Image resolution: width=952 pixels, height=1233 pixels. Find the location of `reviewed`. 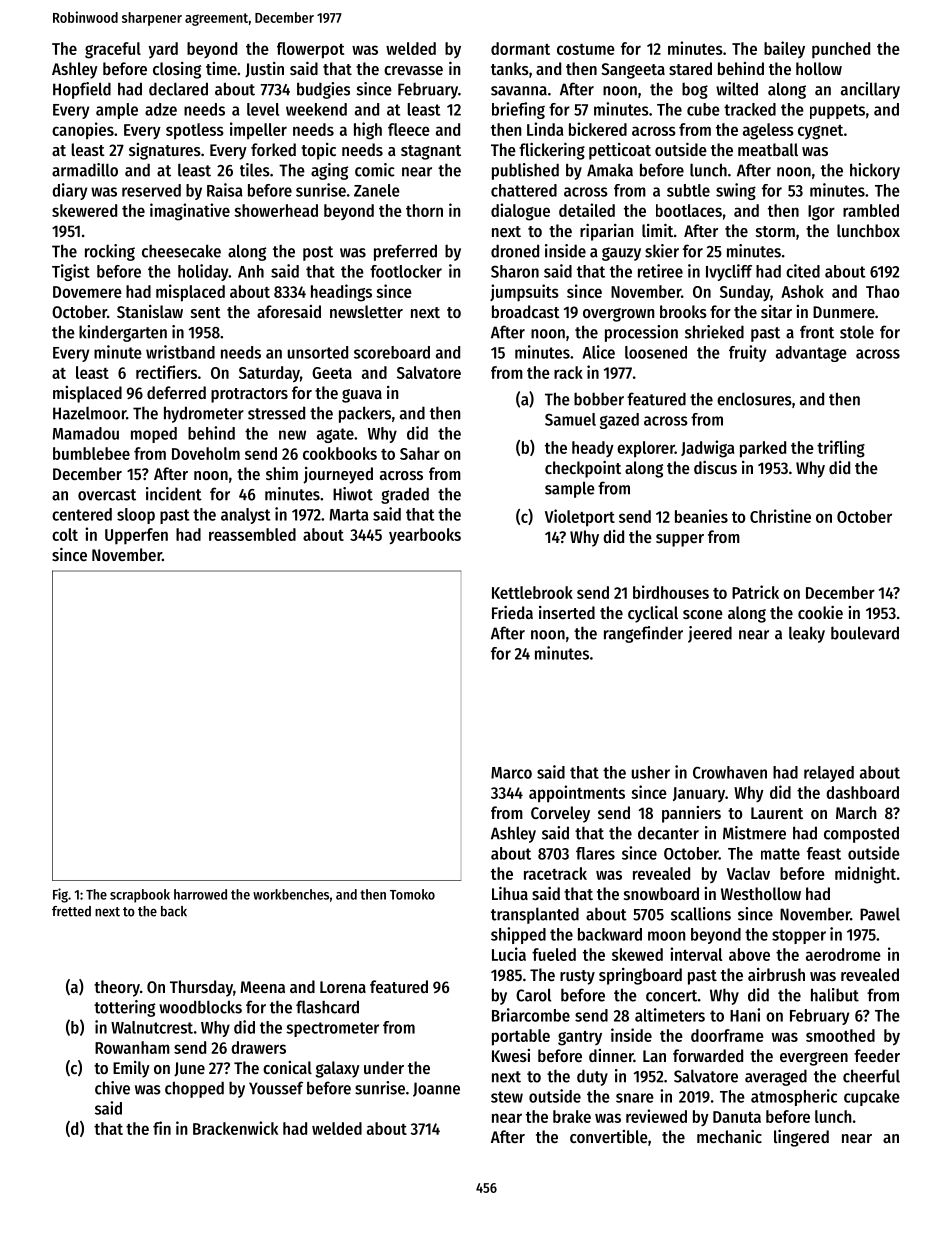

reviewed is located at coordinates (656, 1116).
